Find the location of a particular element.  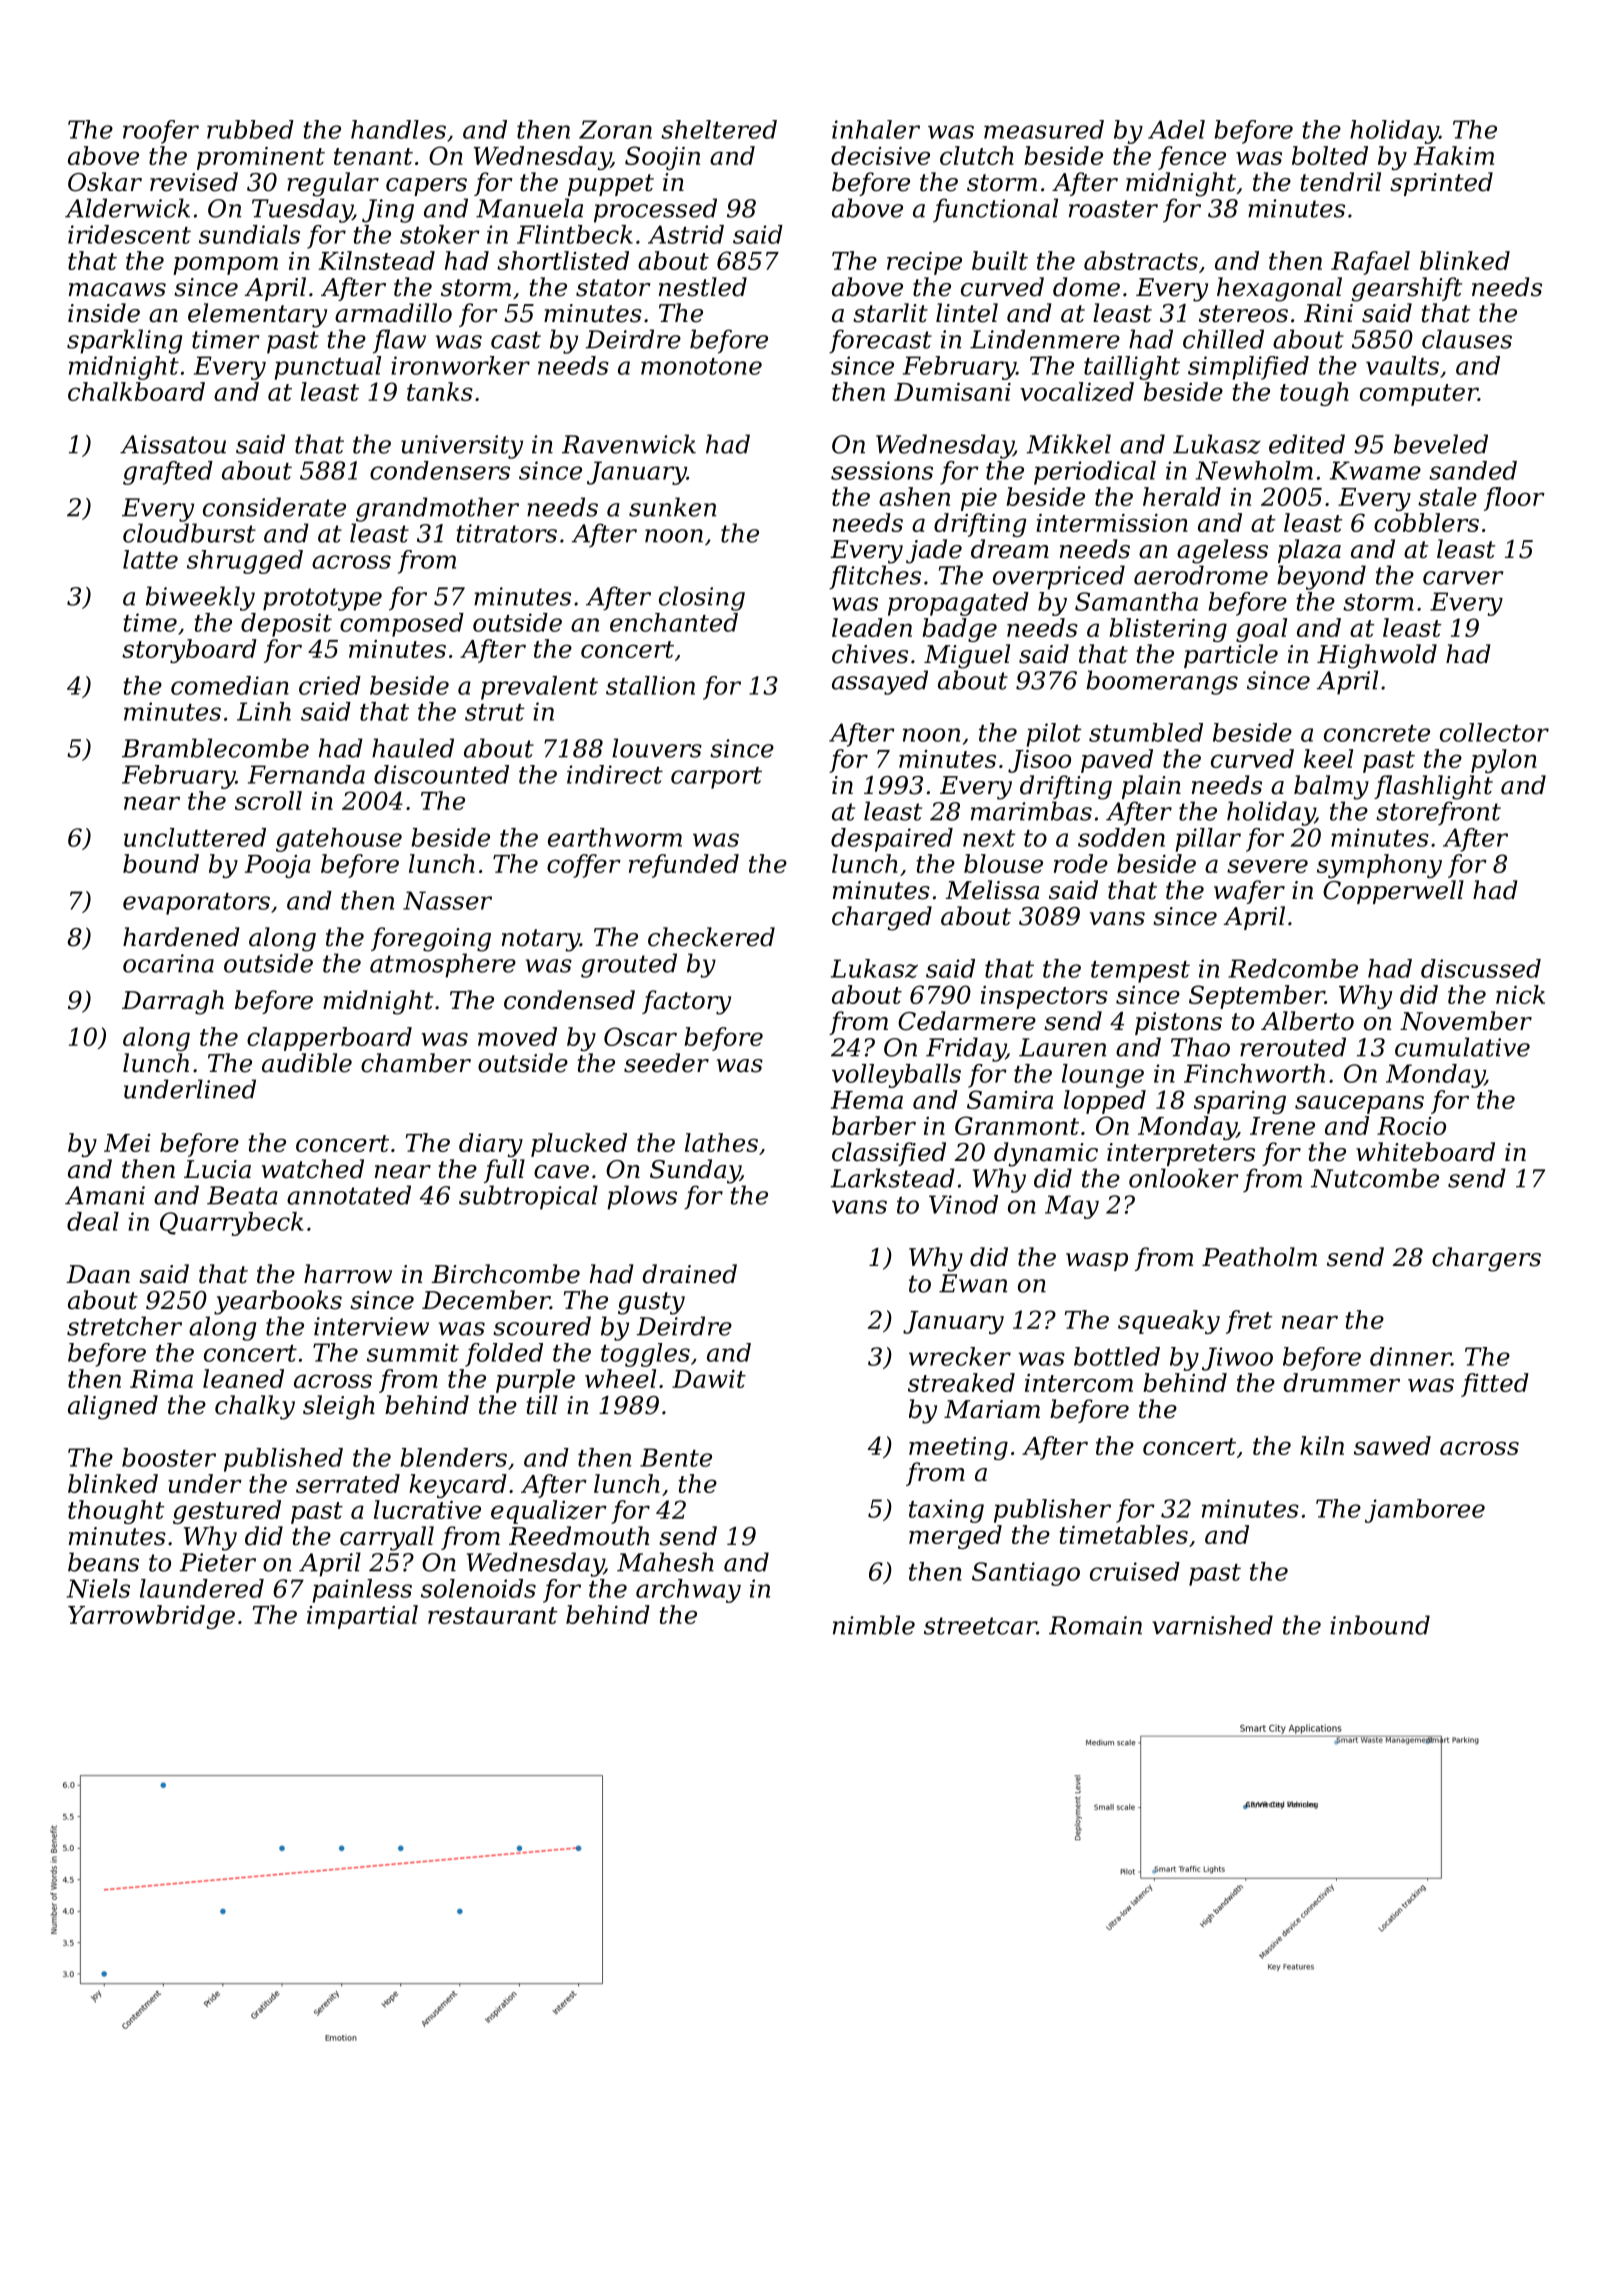

edited is located at coordinates (1307, 444).
